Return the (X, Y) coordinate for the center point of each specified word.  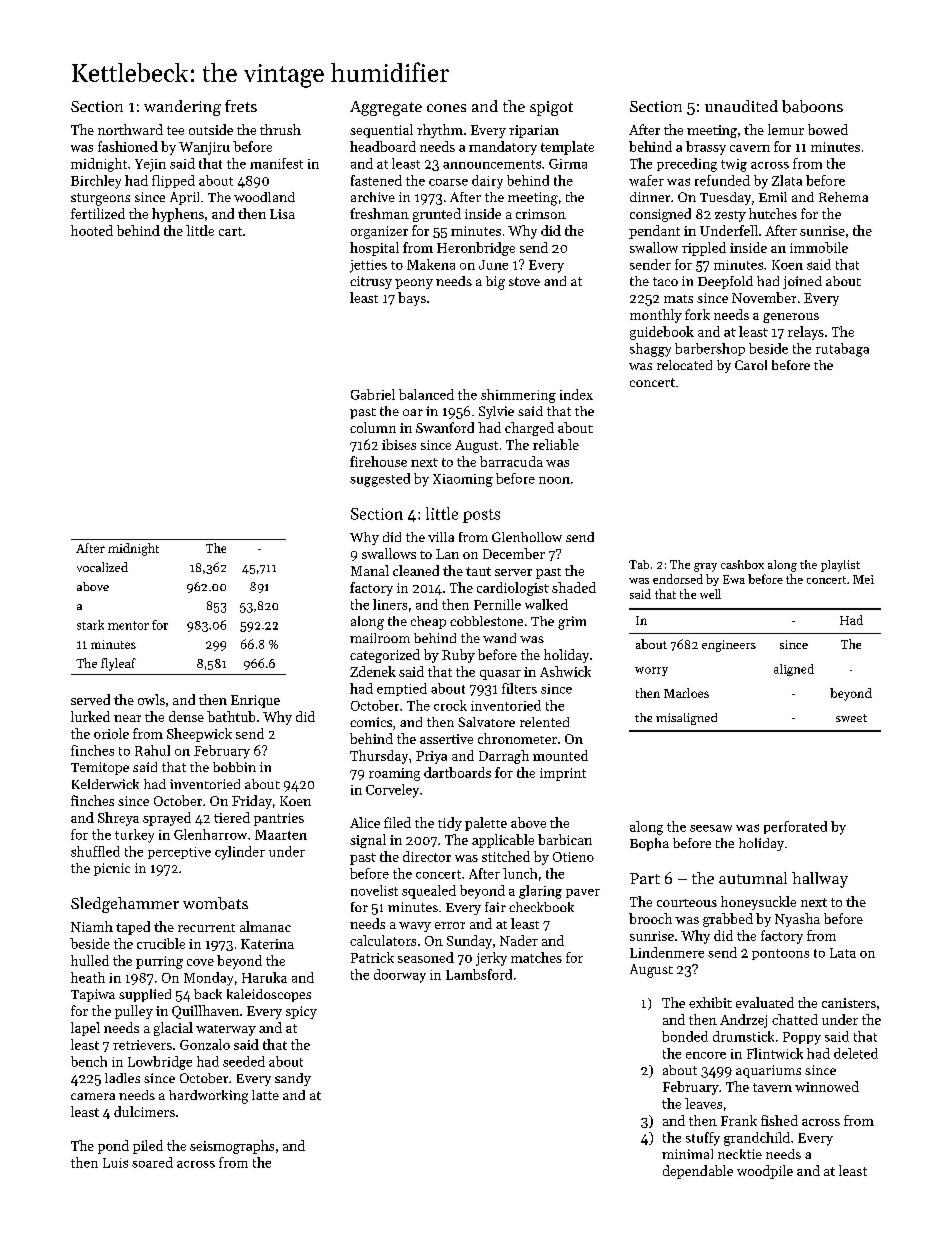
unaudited (741, 106)
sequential (381, 131)
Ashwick (565, 671)
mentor (128, 625)
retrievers (142, 1045)
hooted (92, 230)
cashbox (742, 564)
